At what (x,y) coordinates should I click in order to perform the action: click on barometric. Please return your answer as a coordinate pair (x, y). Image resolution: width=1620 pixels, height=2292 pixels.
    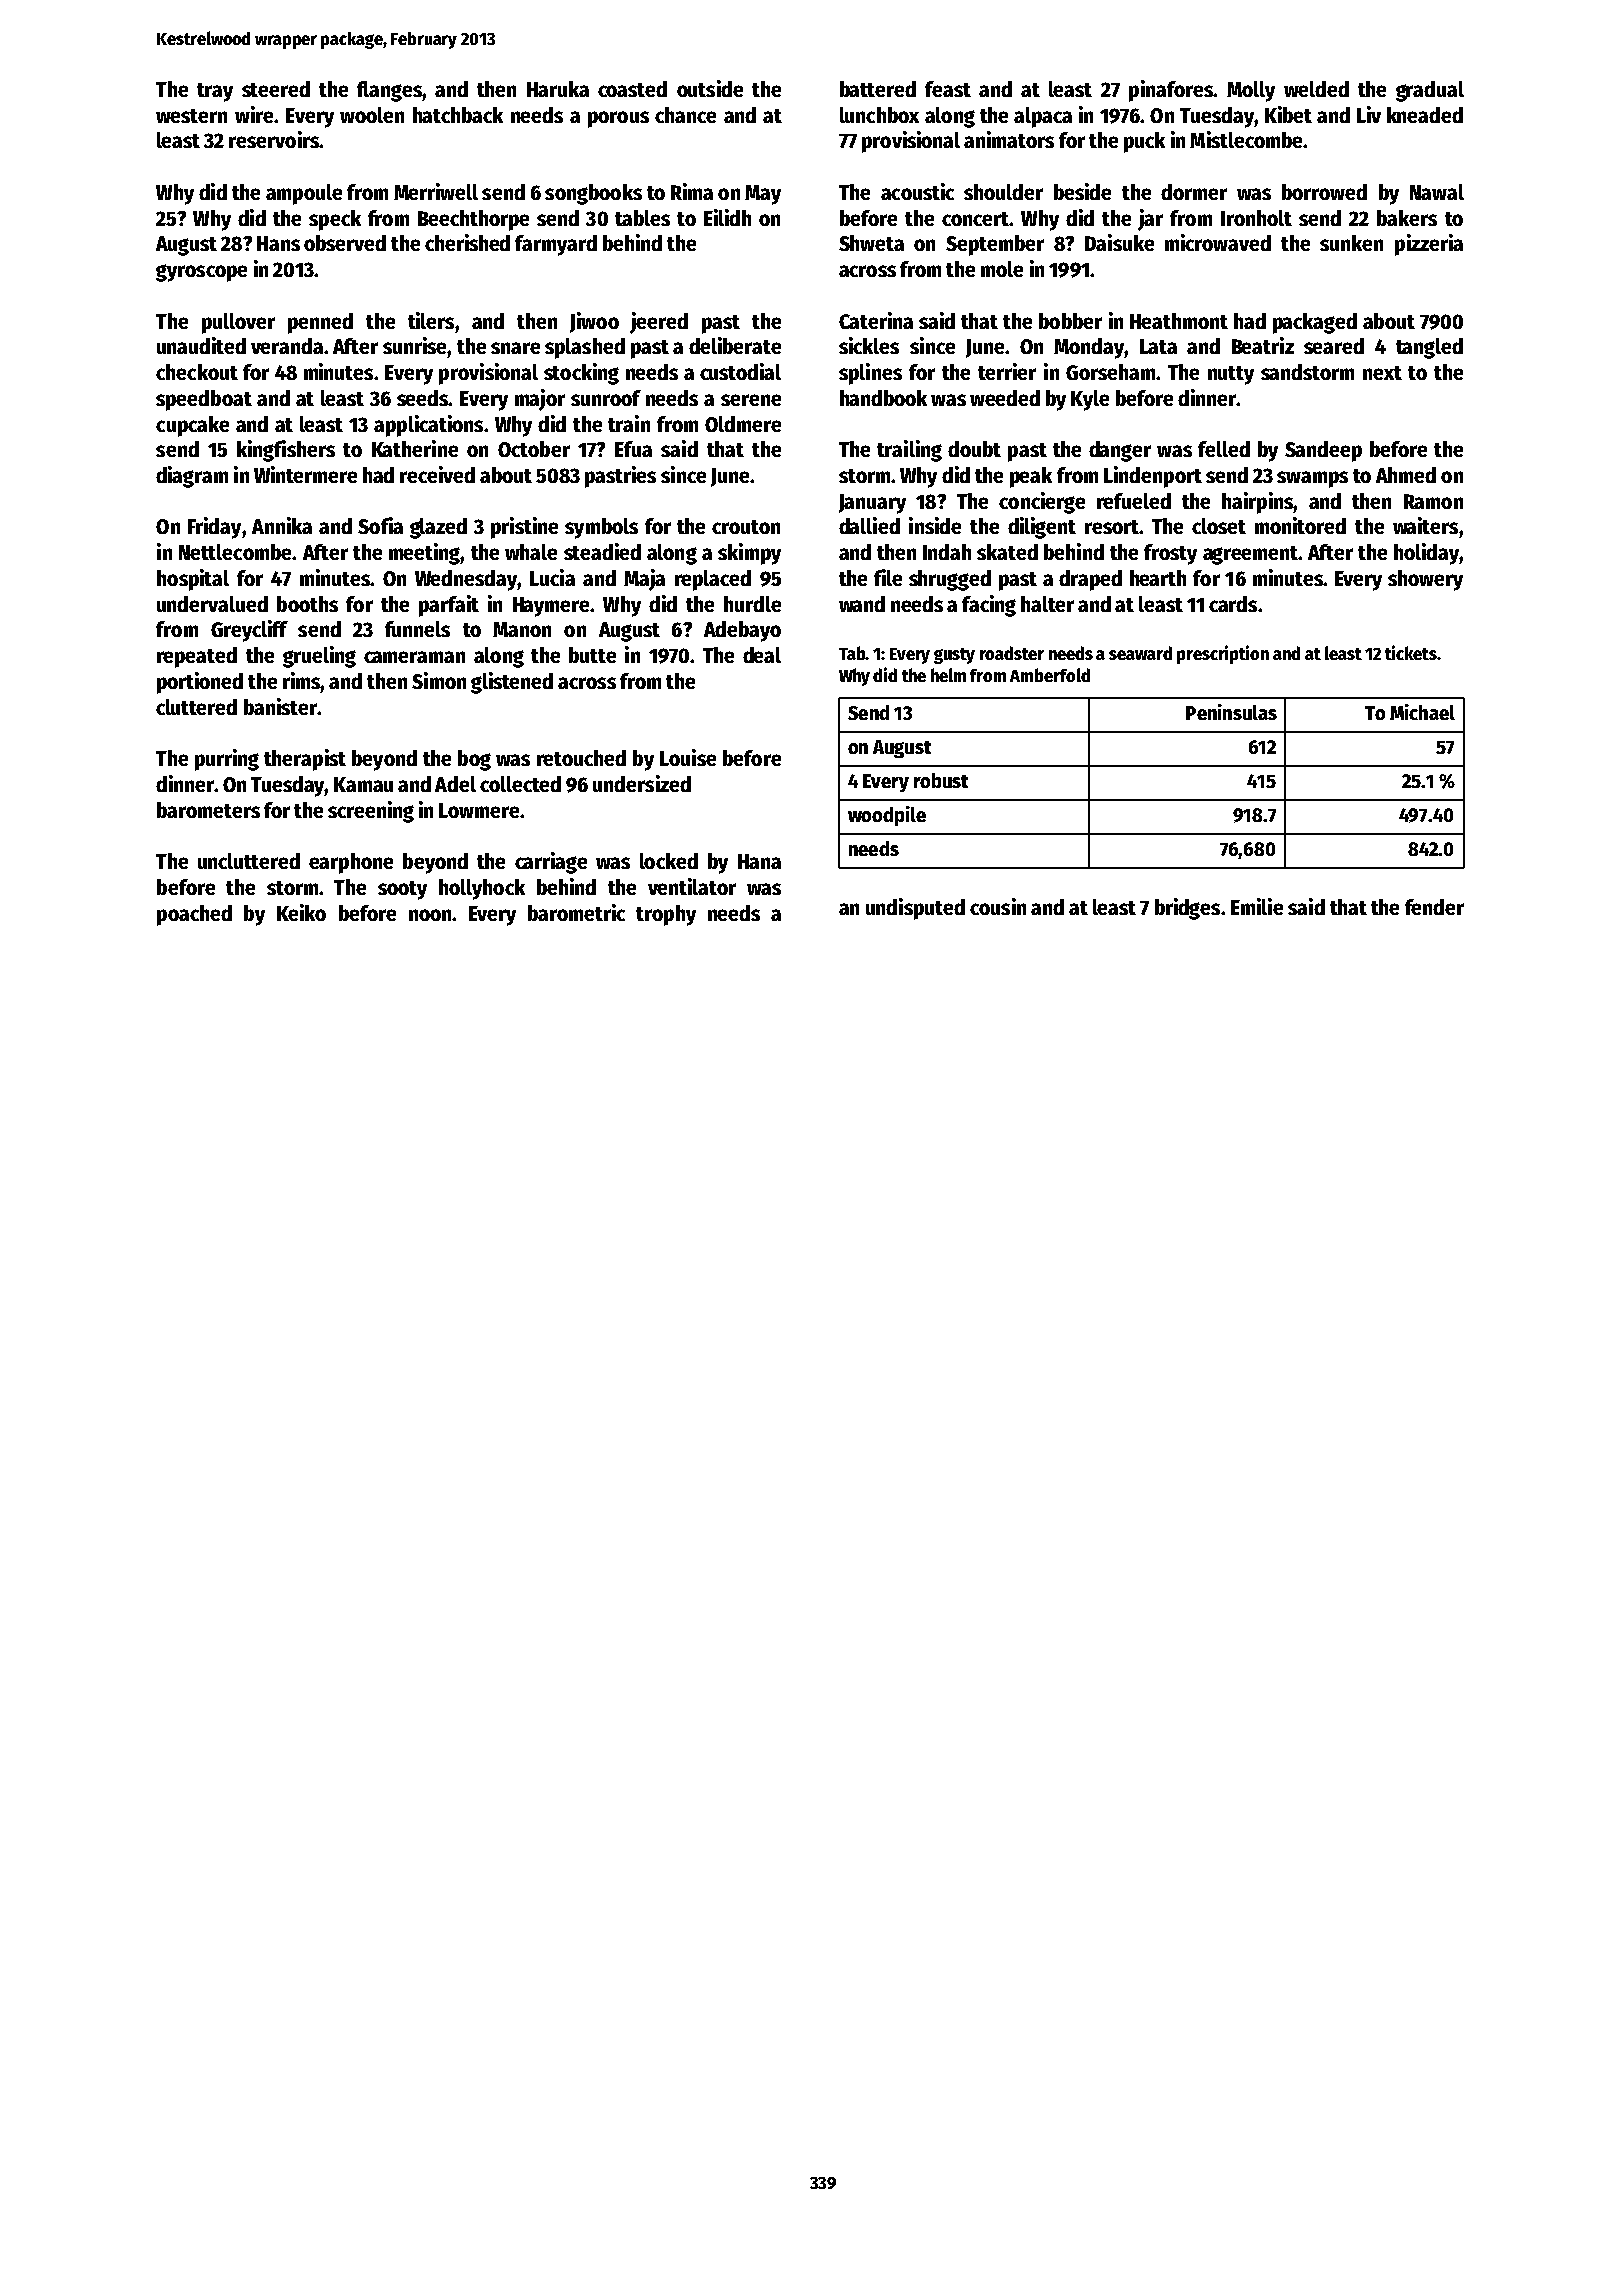
    Looking at the image, I should click on (576, 912).
